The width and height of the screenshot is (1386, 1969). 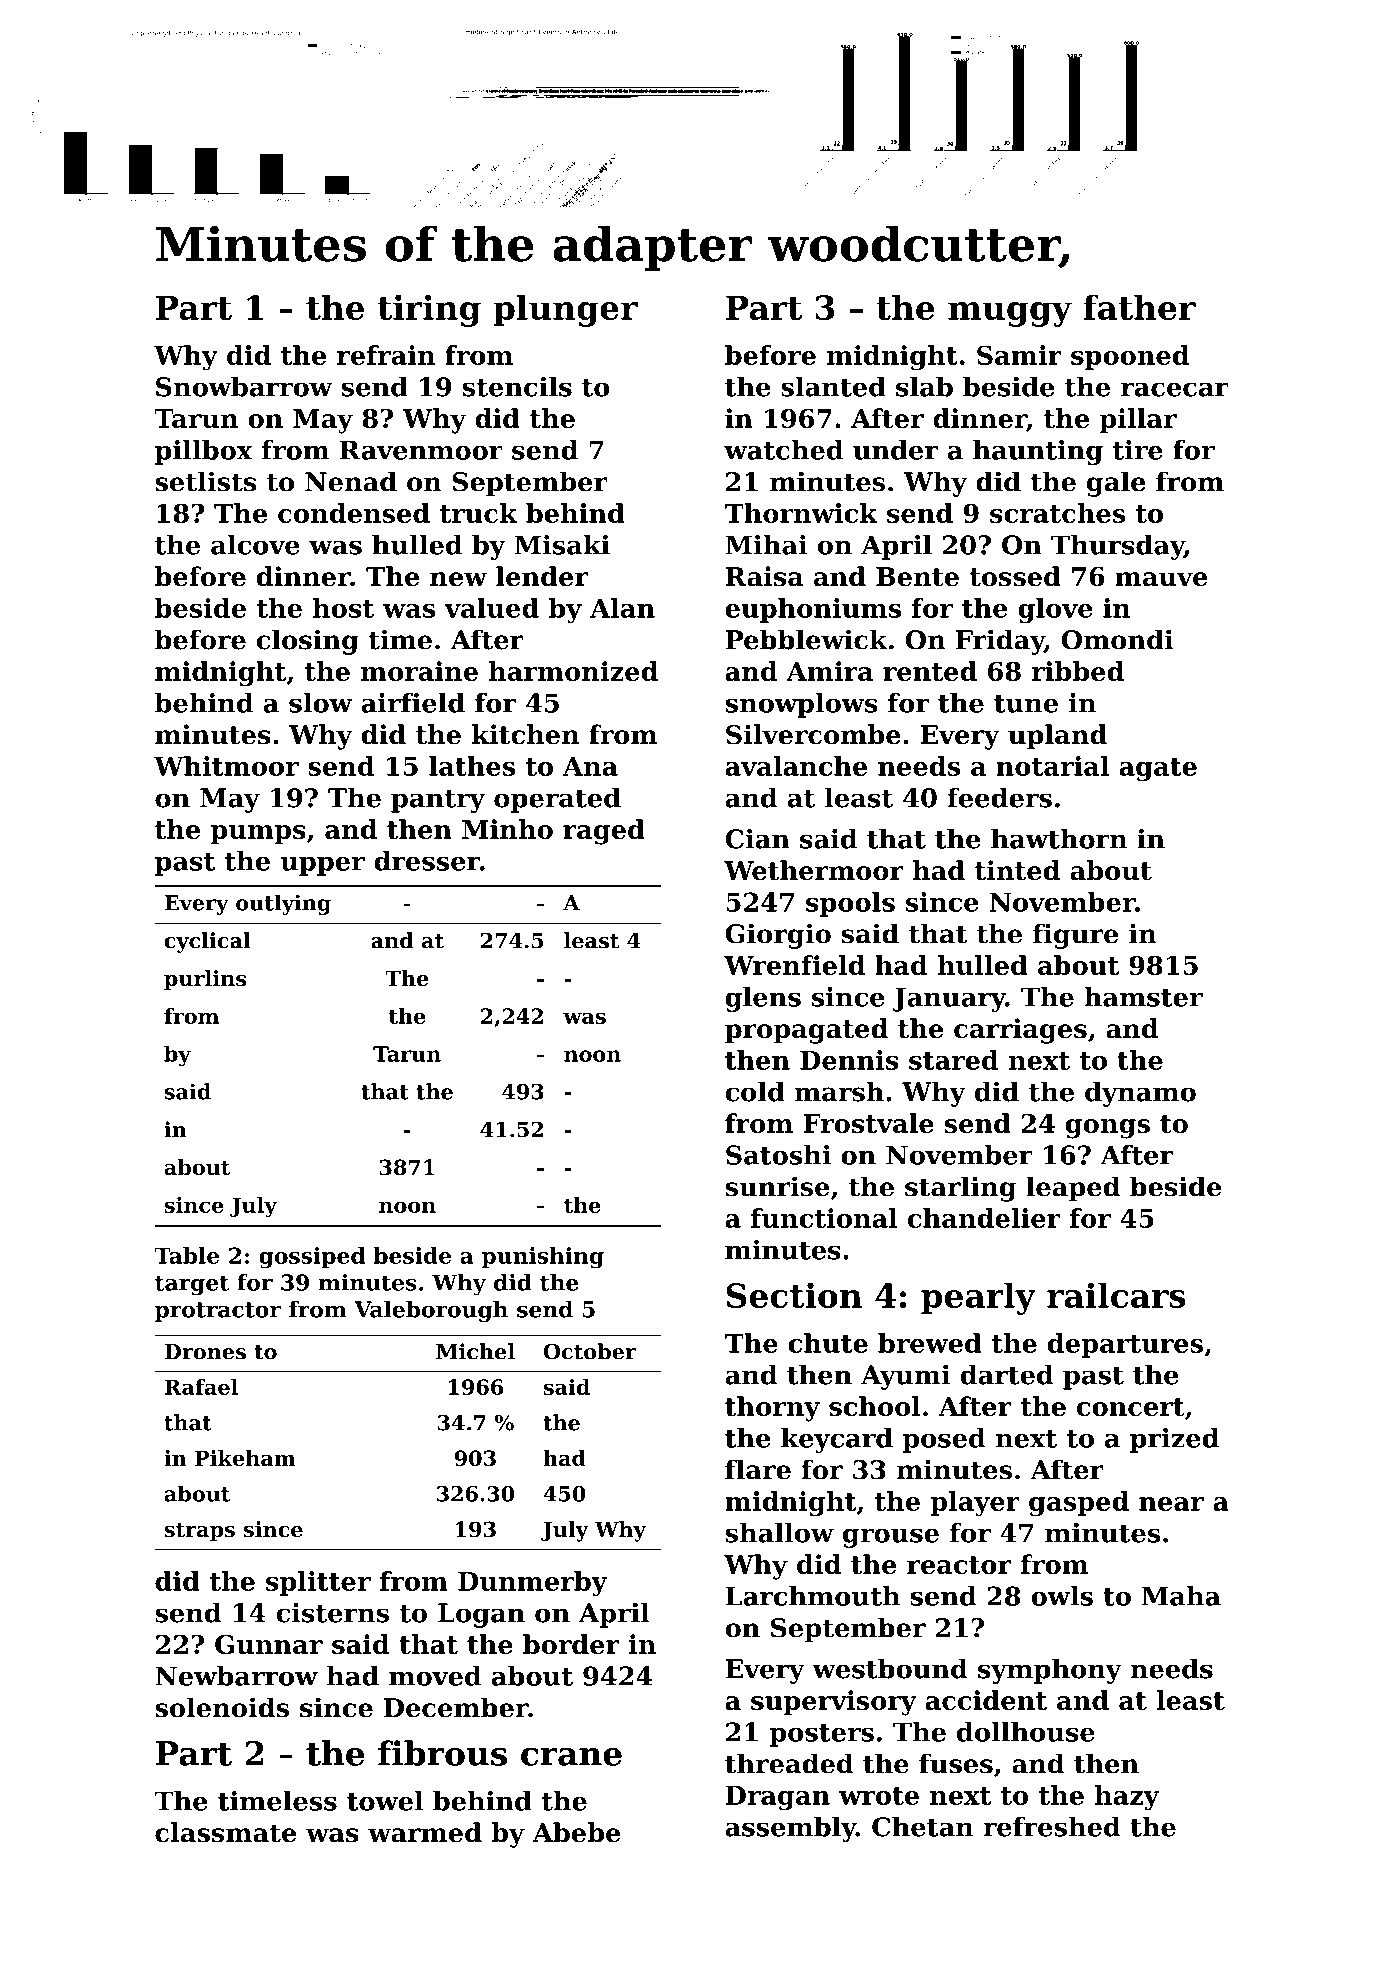 I want to click on border, so click(x=571, y=1644).
